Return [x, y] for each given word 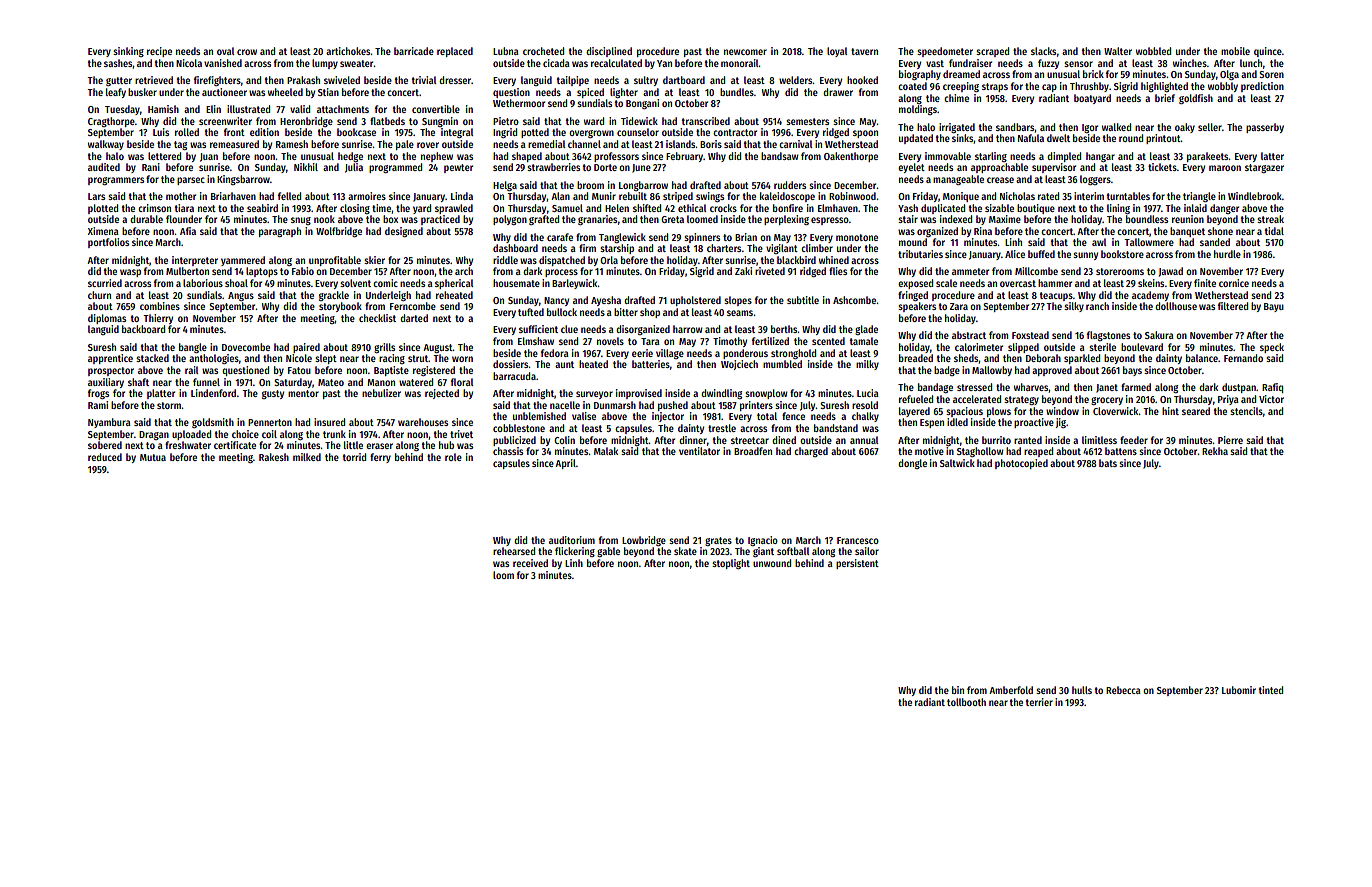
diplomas [107, 319]
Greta [672, 219]
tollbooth [966, 702]
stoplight [731, 564]
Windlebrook [1255, 196]
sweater [357, 63]
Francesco [858, 540]
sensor [1078, 64]
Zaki [743, 271]
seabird [262, 208]
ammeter [970, 271]
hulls [1082, 690]
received [530, 563]
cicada [556, 63]
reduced [105, 457]
